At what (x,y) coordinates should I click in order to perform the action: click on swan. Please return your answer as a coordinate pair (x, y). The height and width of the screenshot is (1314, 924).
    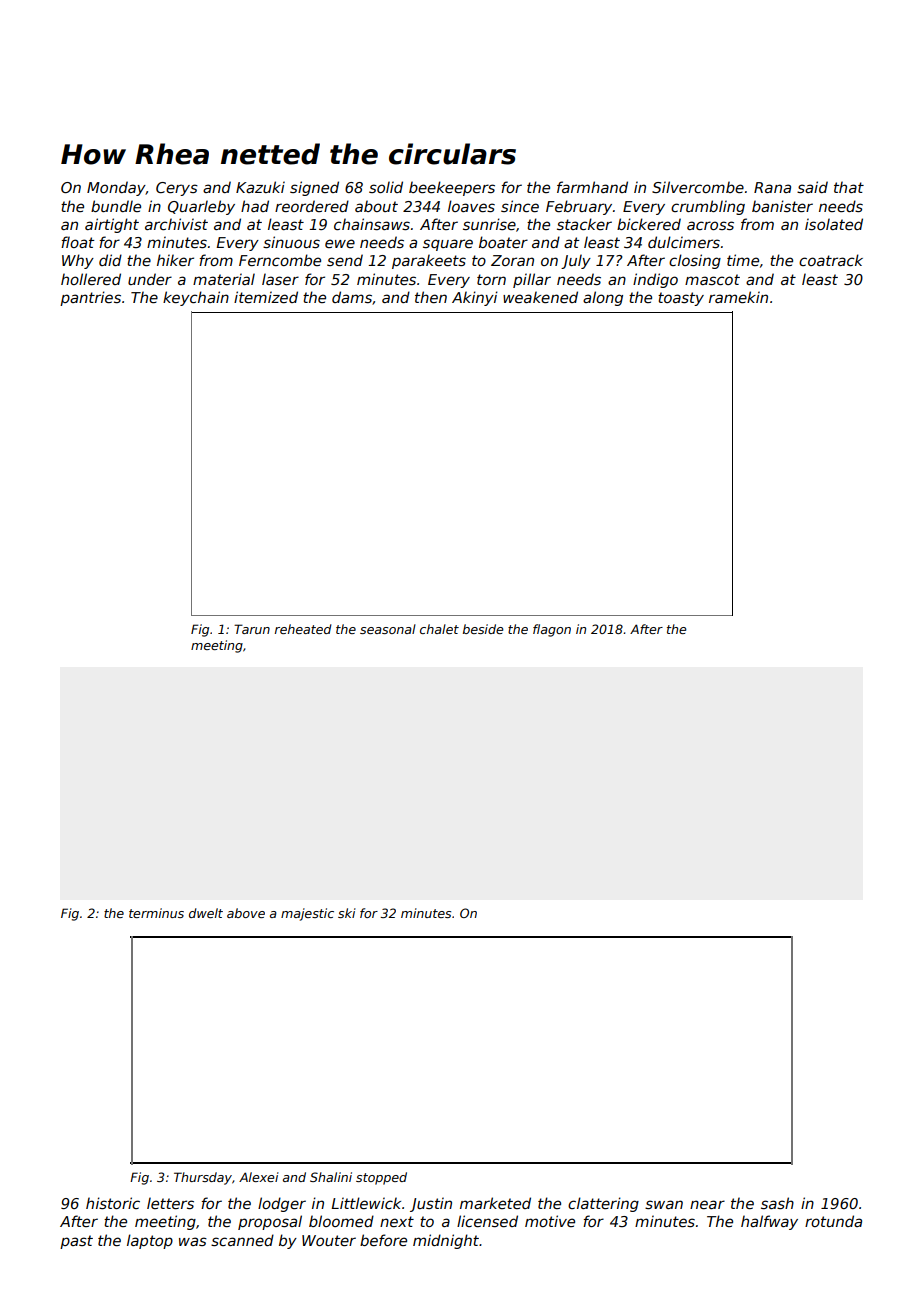
    Looking at the image, I should click on (664, 1204).
